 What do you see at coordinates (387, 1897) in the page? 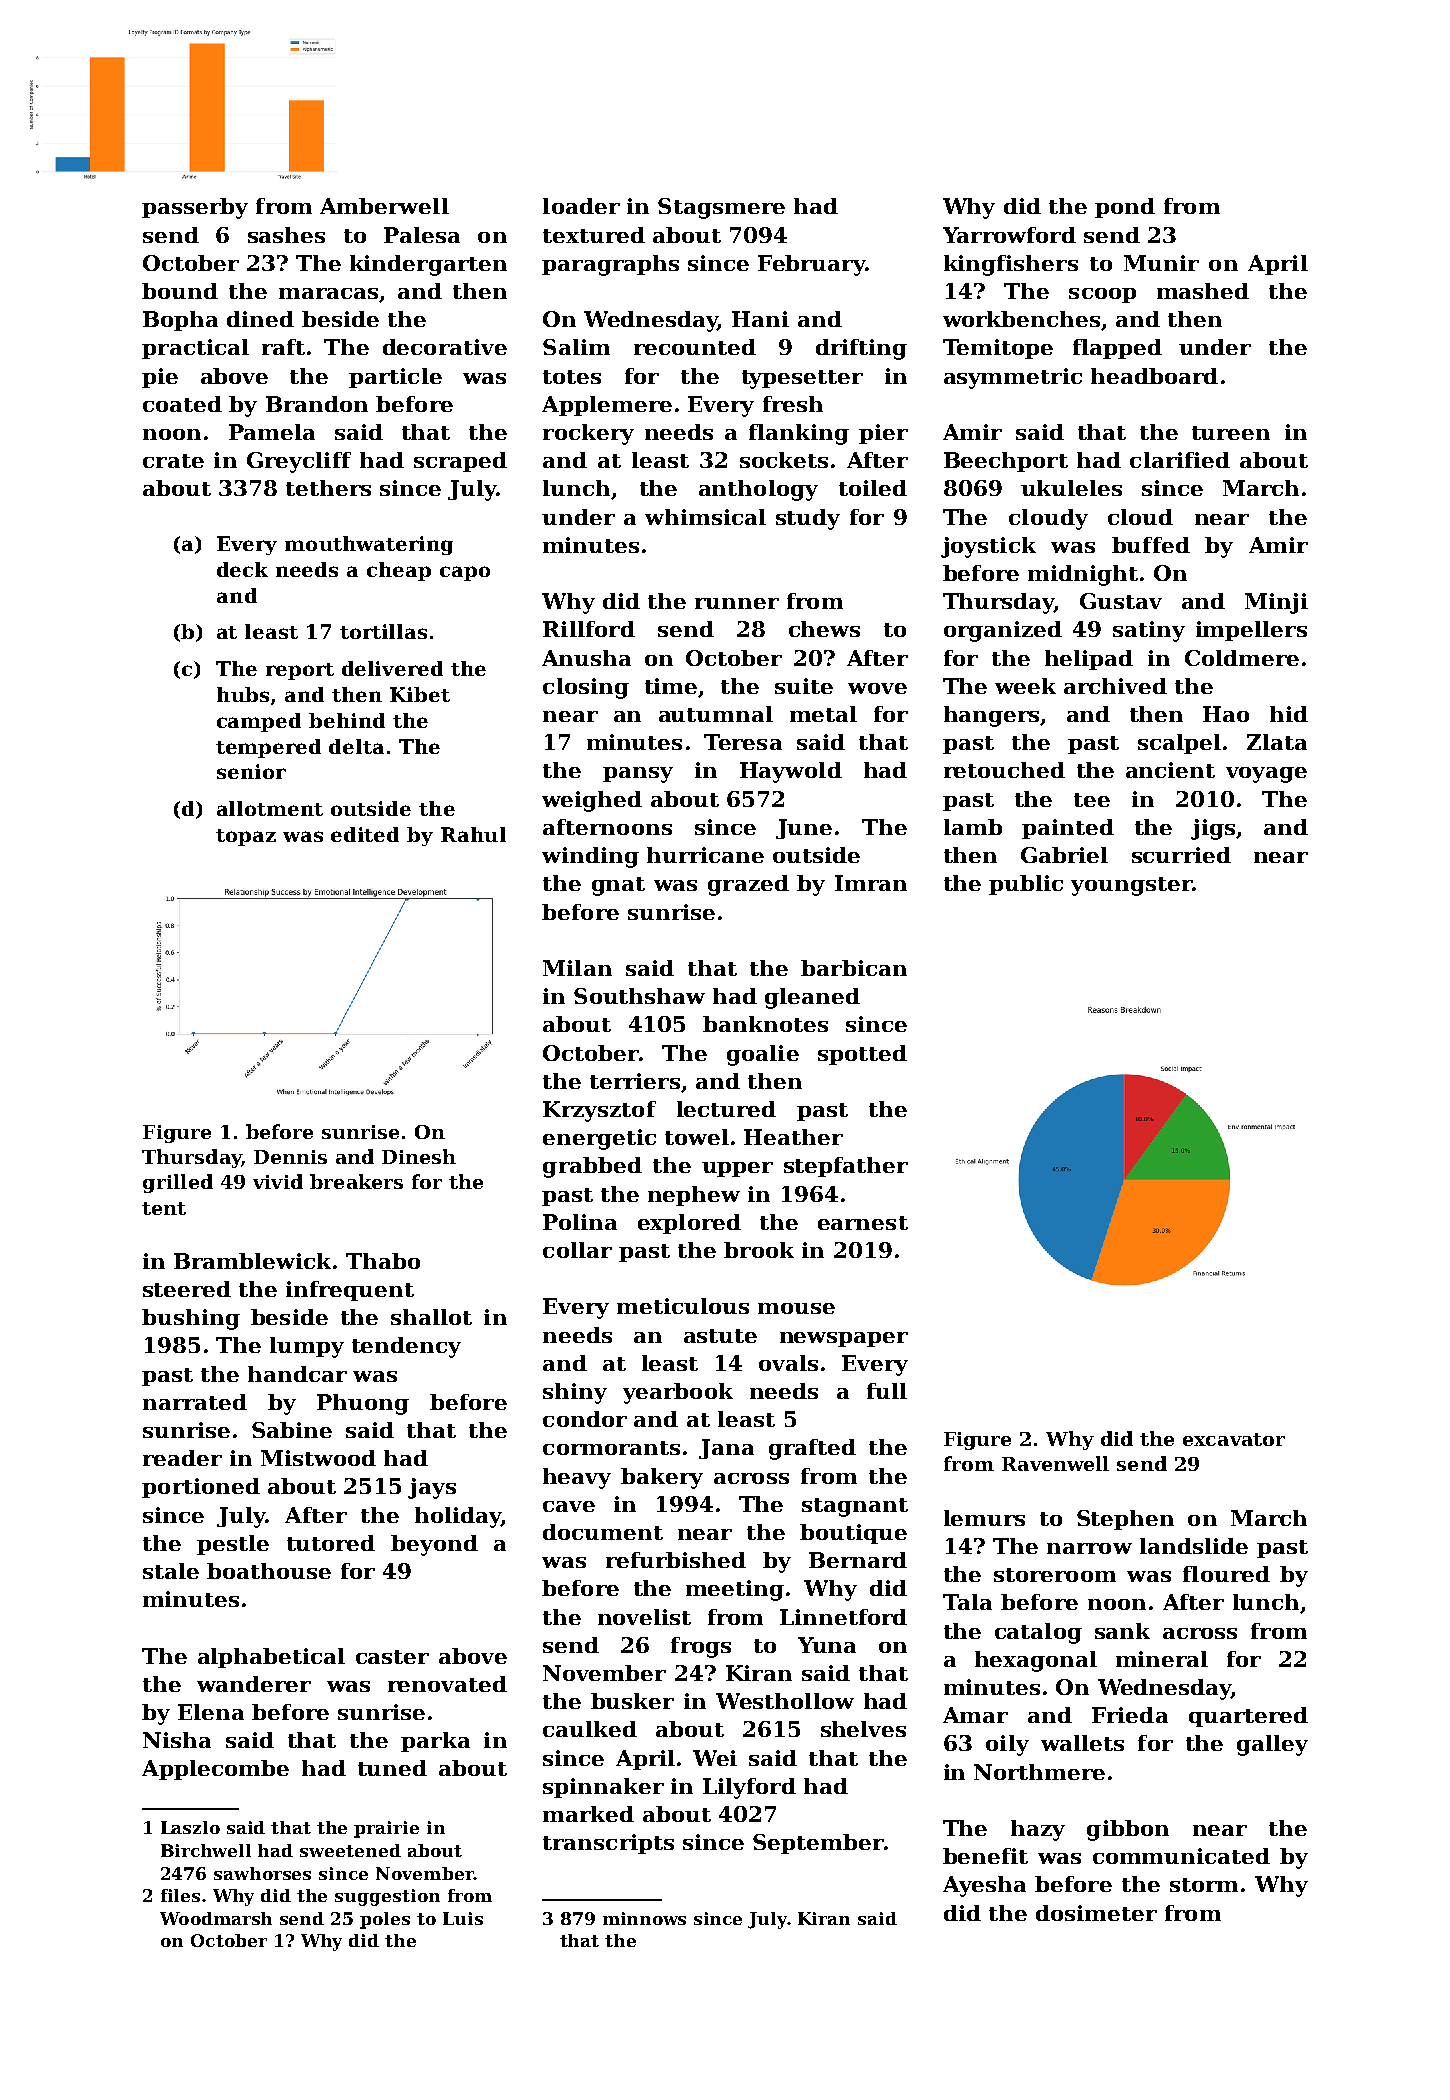
I see `suggestion` at bounding box center [387, 1897].
